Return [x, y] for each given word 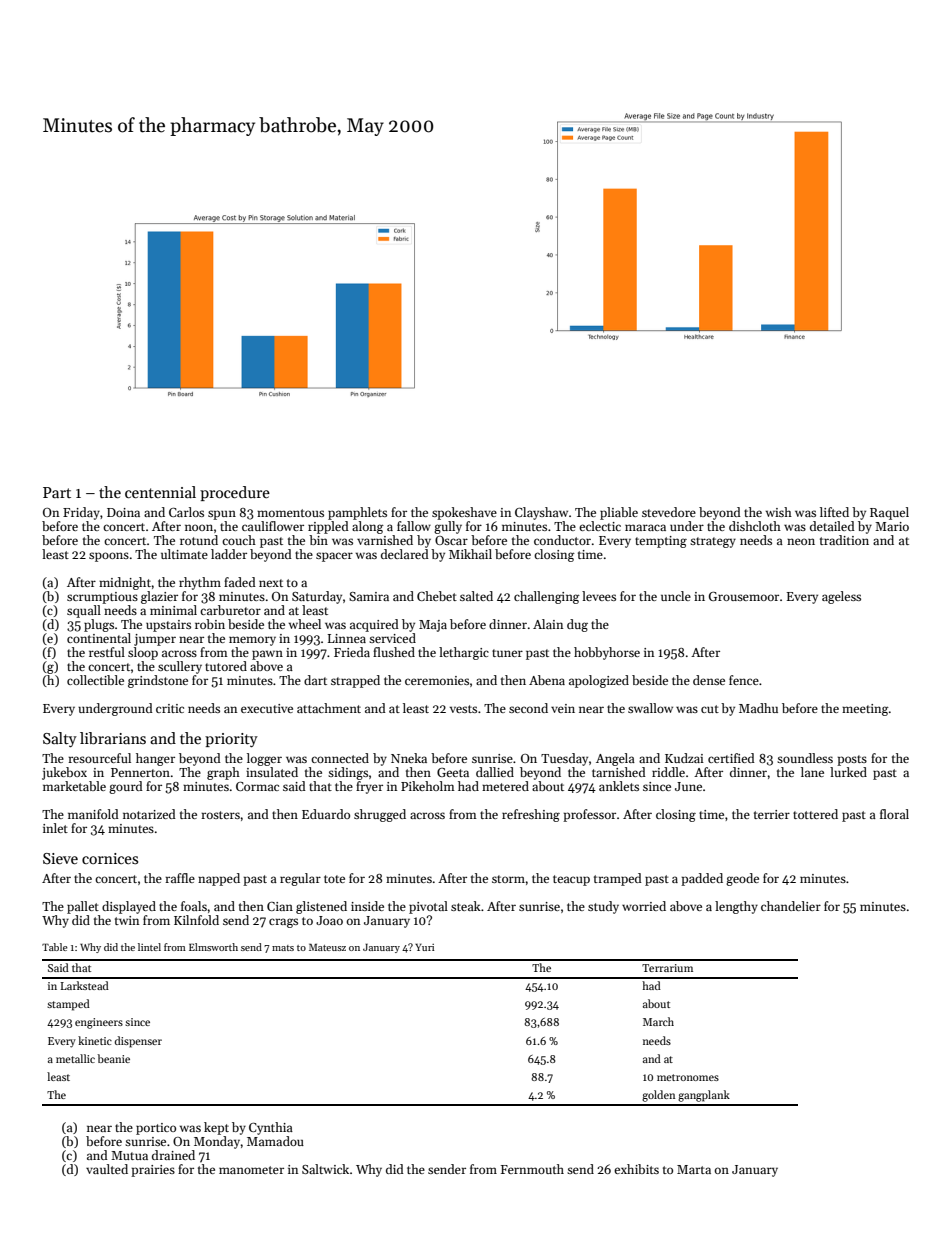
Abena [547, 680]
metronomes [688, 1077]
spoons [109, 557]
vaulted [107, 1169]
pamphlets [357, 513]
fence [744, 680]
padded [702, 879]
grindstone [158, 681]
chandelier [791, 906]
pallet [83, 907]
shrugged [380, 815]
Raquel [889, 513]
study [603, 907]
